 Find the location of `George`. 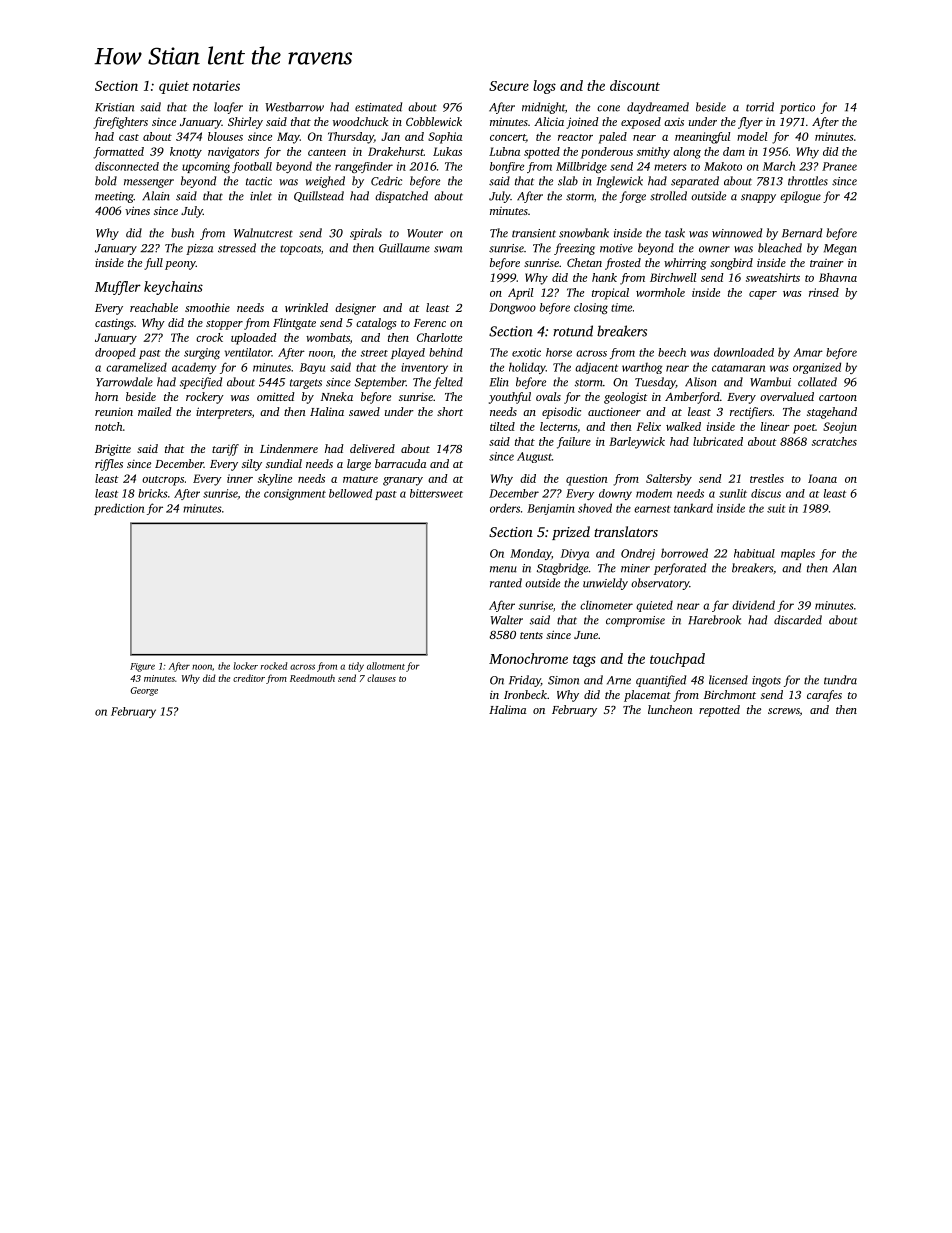

George is located at coordinates (144, 691).
